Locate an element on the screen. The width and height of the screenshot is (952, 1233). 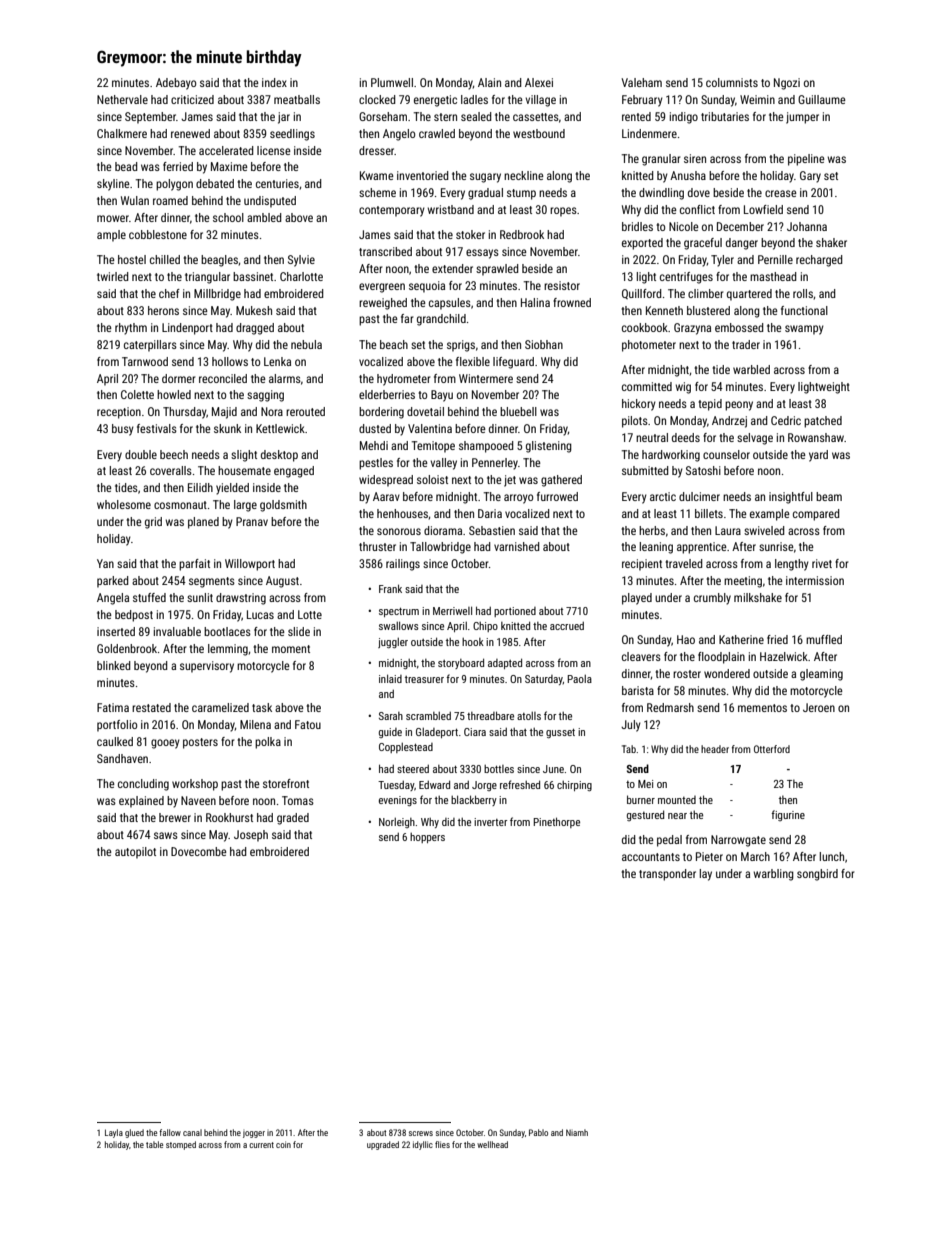
Mei is located at coordinates (645, 784).
